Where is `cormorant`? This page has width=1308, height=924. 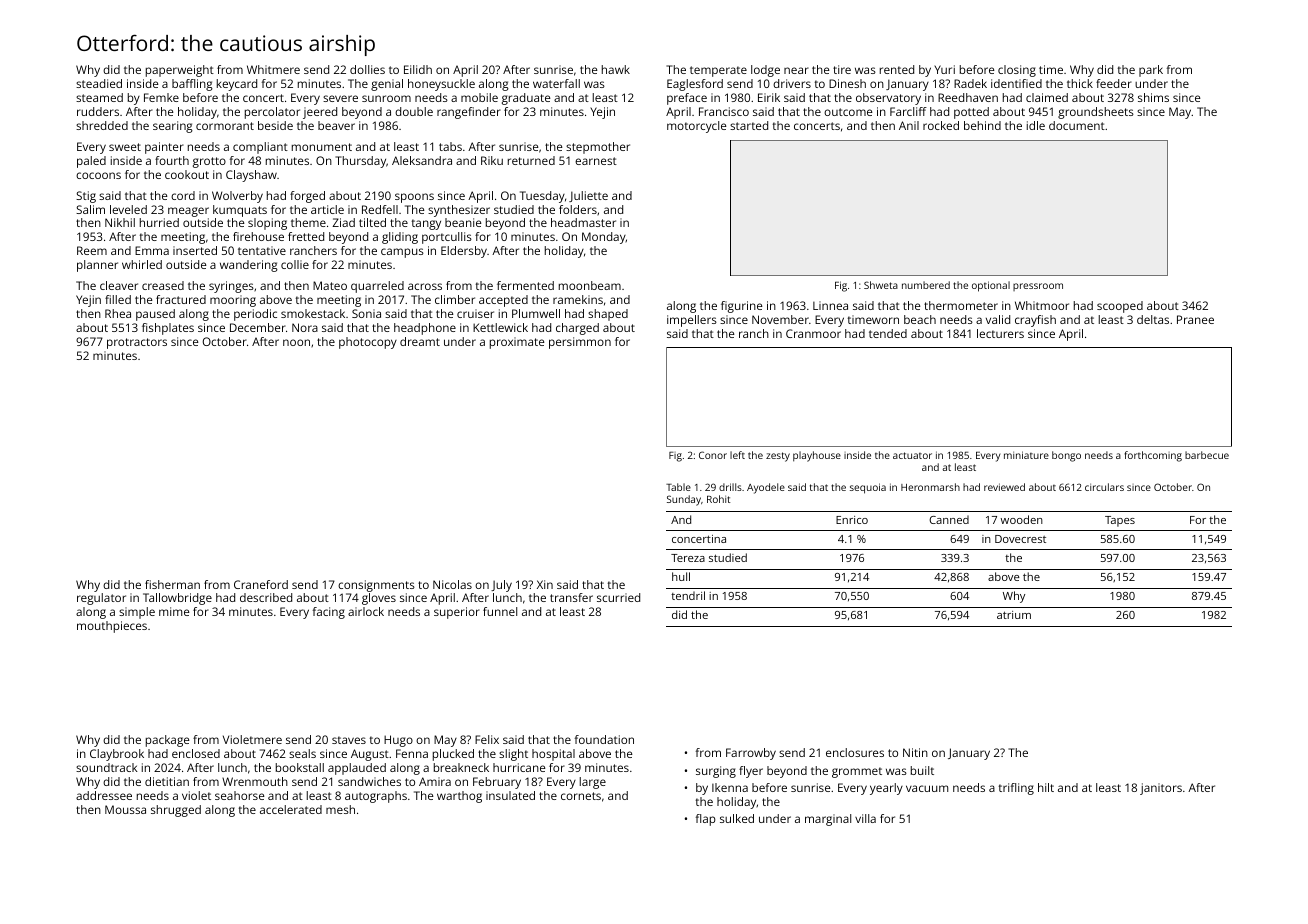
cormorant is located at coordinates (225, 126).
